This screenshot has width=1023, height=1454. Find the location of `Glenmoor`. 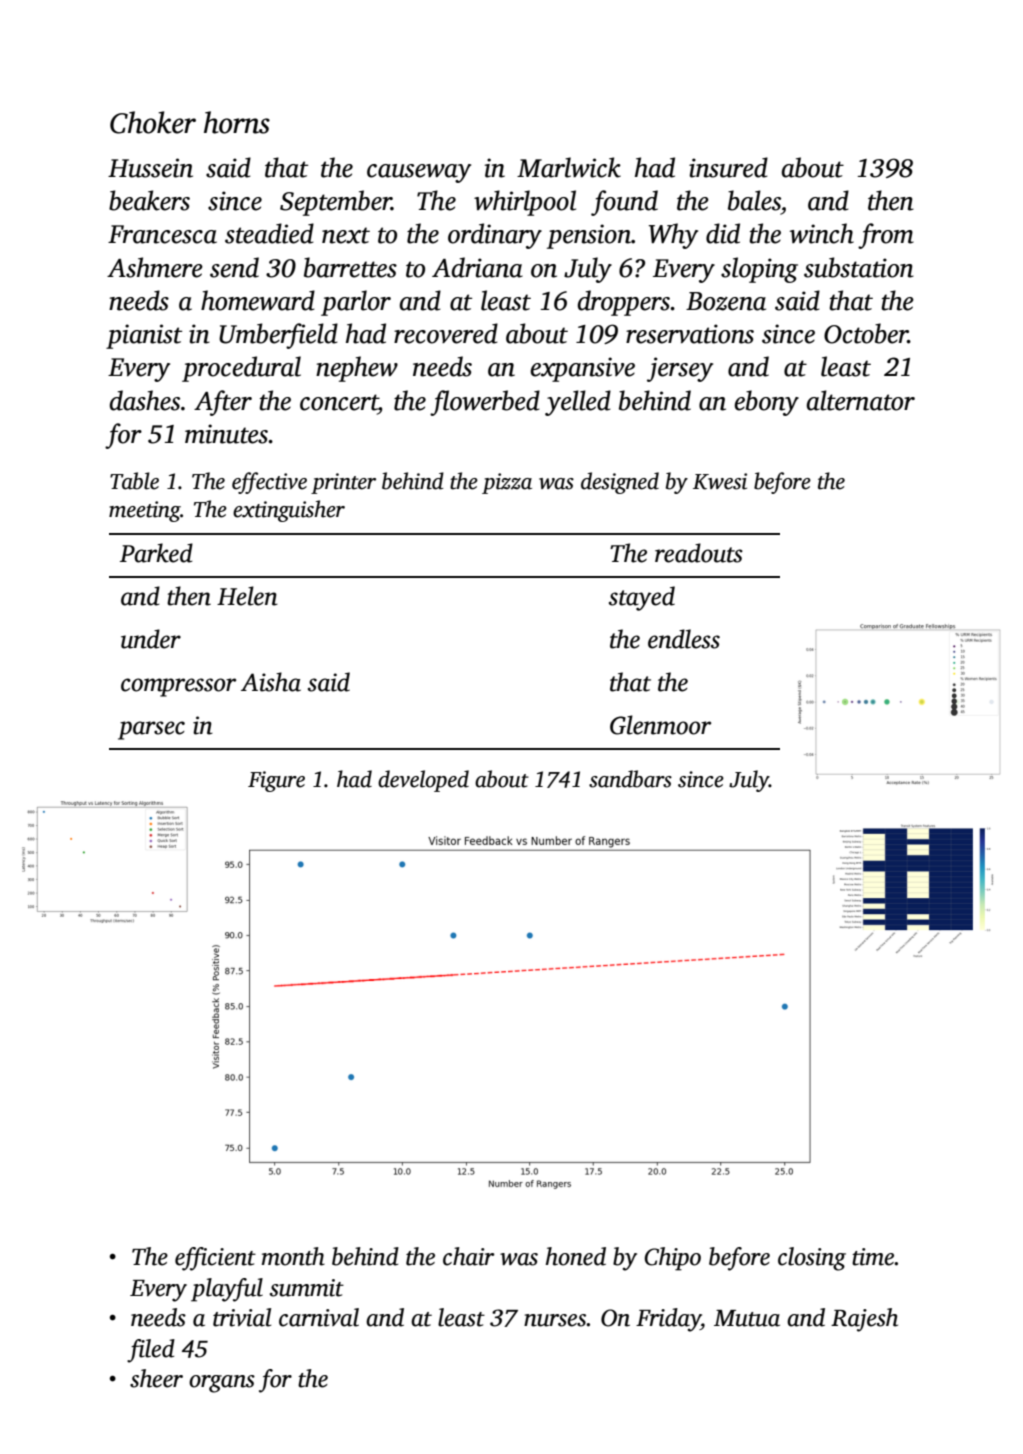

Glenmoor is located at coordinates (660, 725).
